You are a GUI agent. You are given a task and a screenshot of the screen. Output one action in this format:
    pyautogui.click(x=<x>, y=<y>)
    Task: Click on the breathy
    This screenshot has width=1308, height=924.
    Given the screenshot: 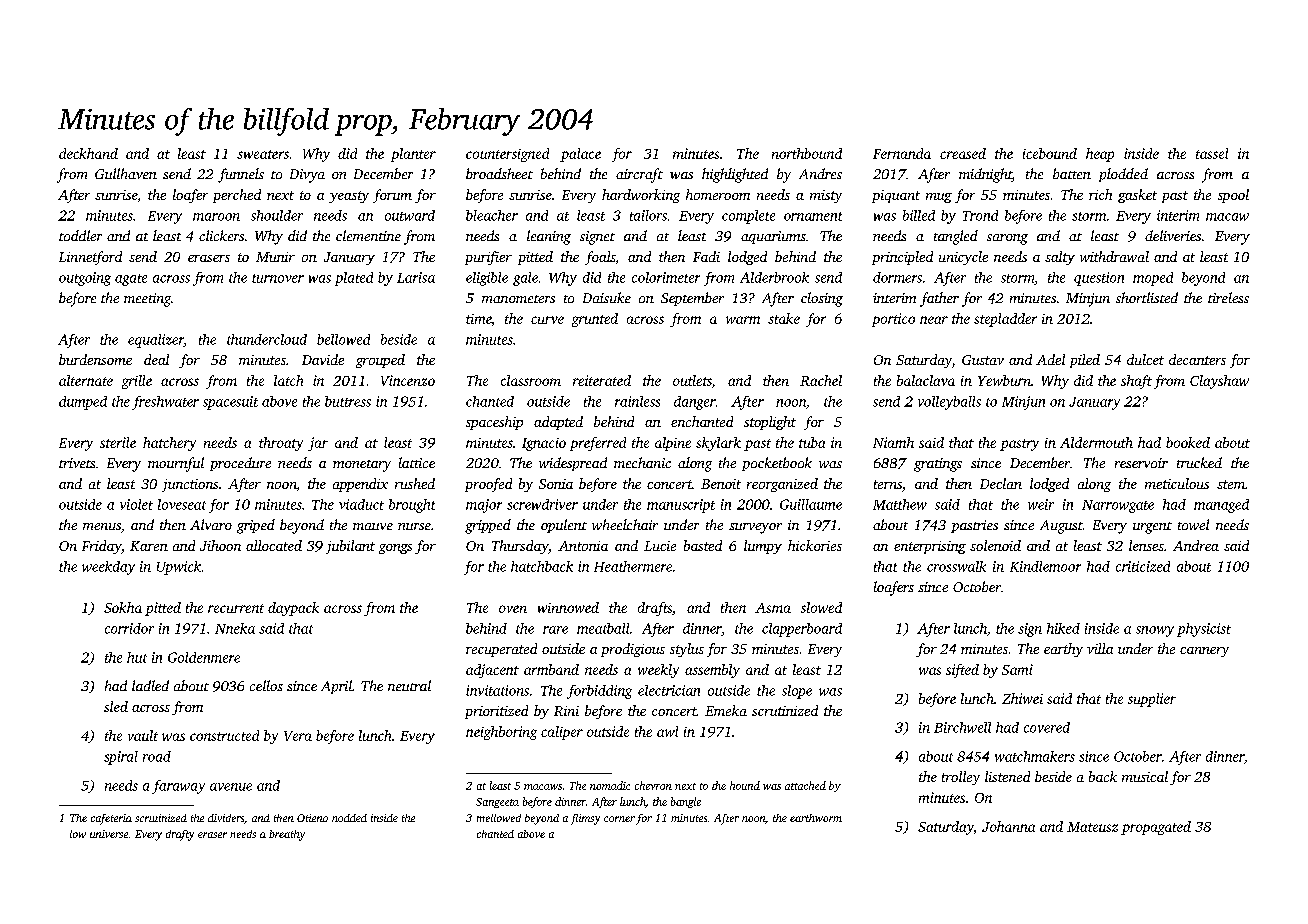 What is the action you would take?
    pyautogui.click(x=287, y=835)
